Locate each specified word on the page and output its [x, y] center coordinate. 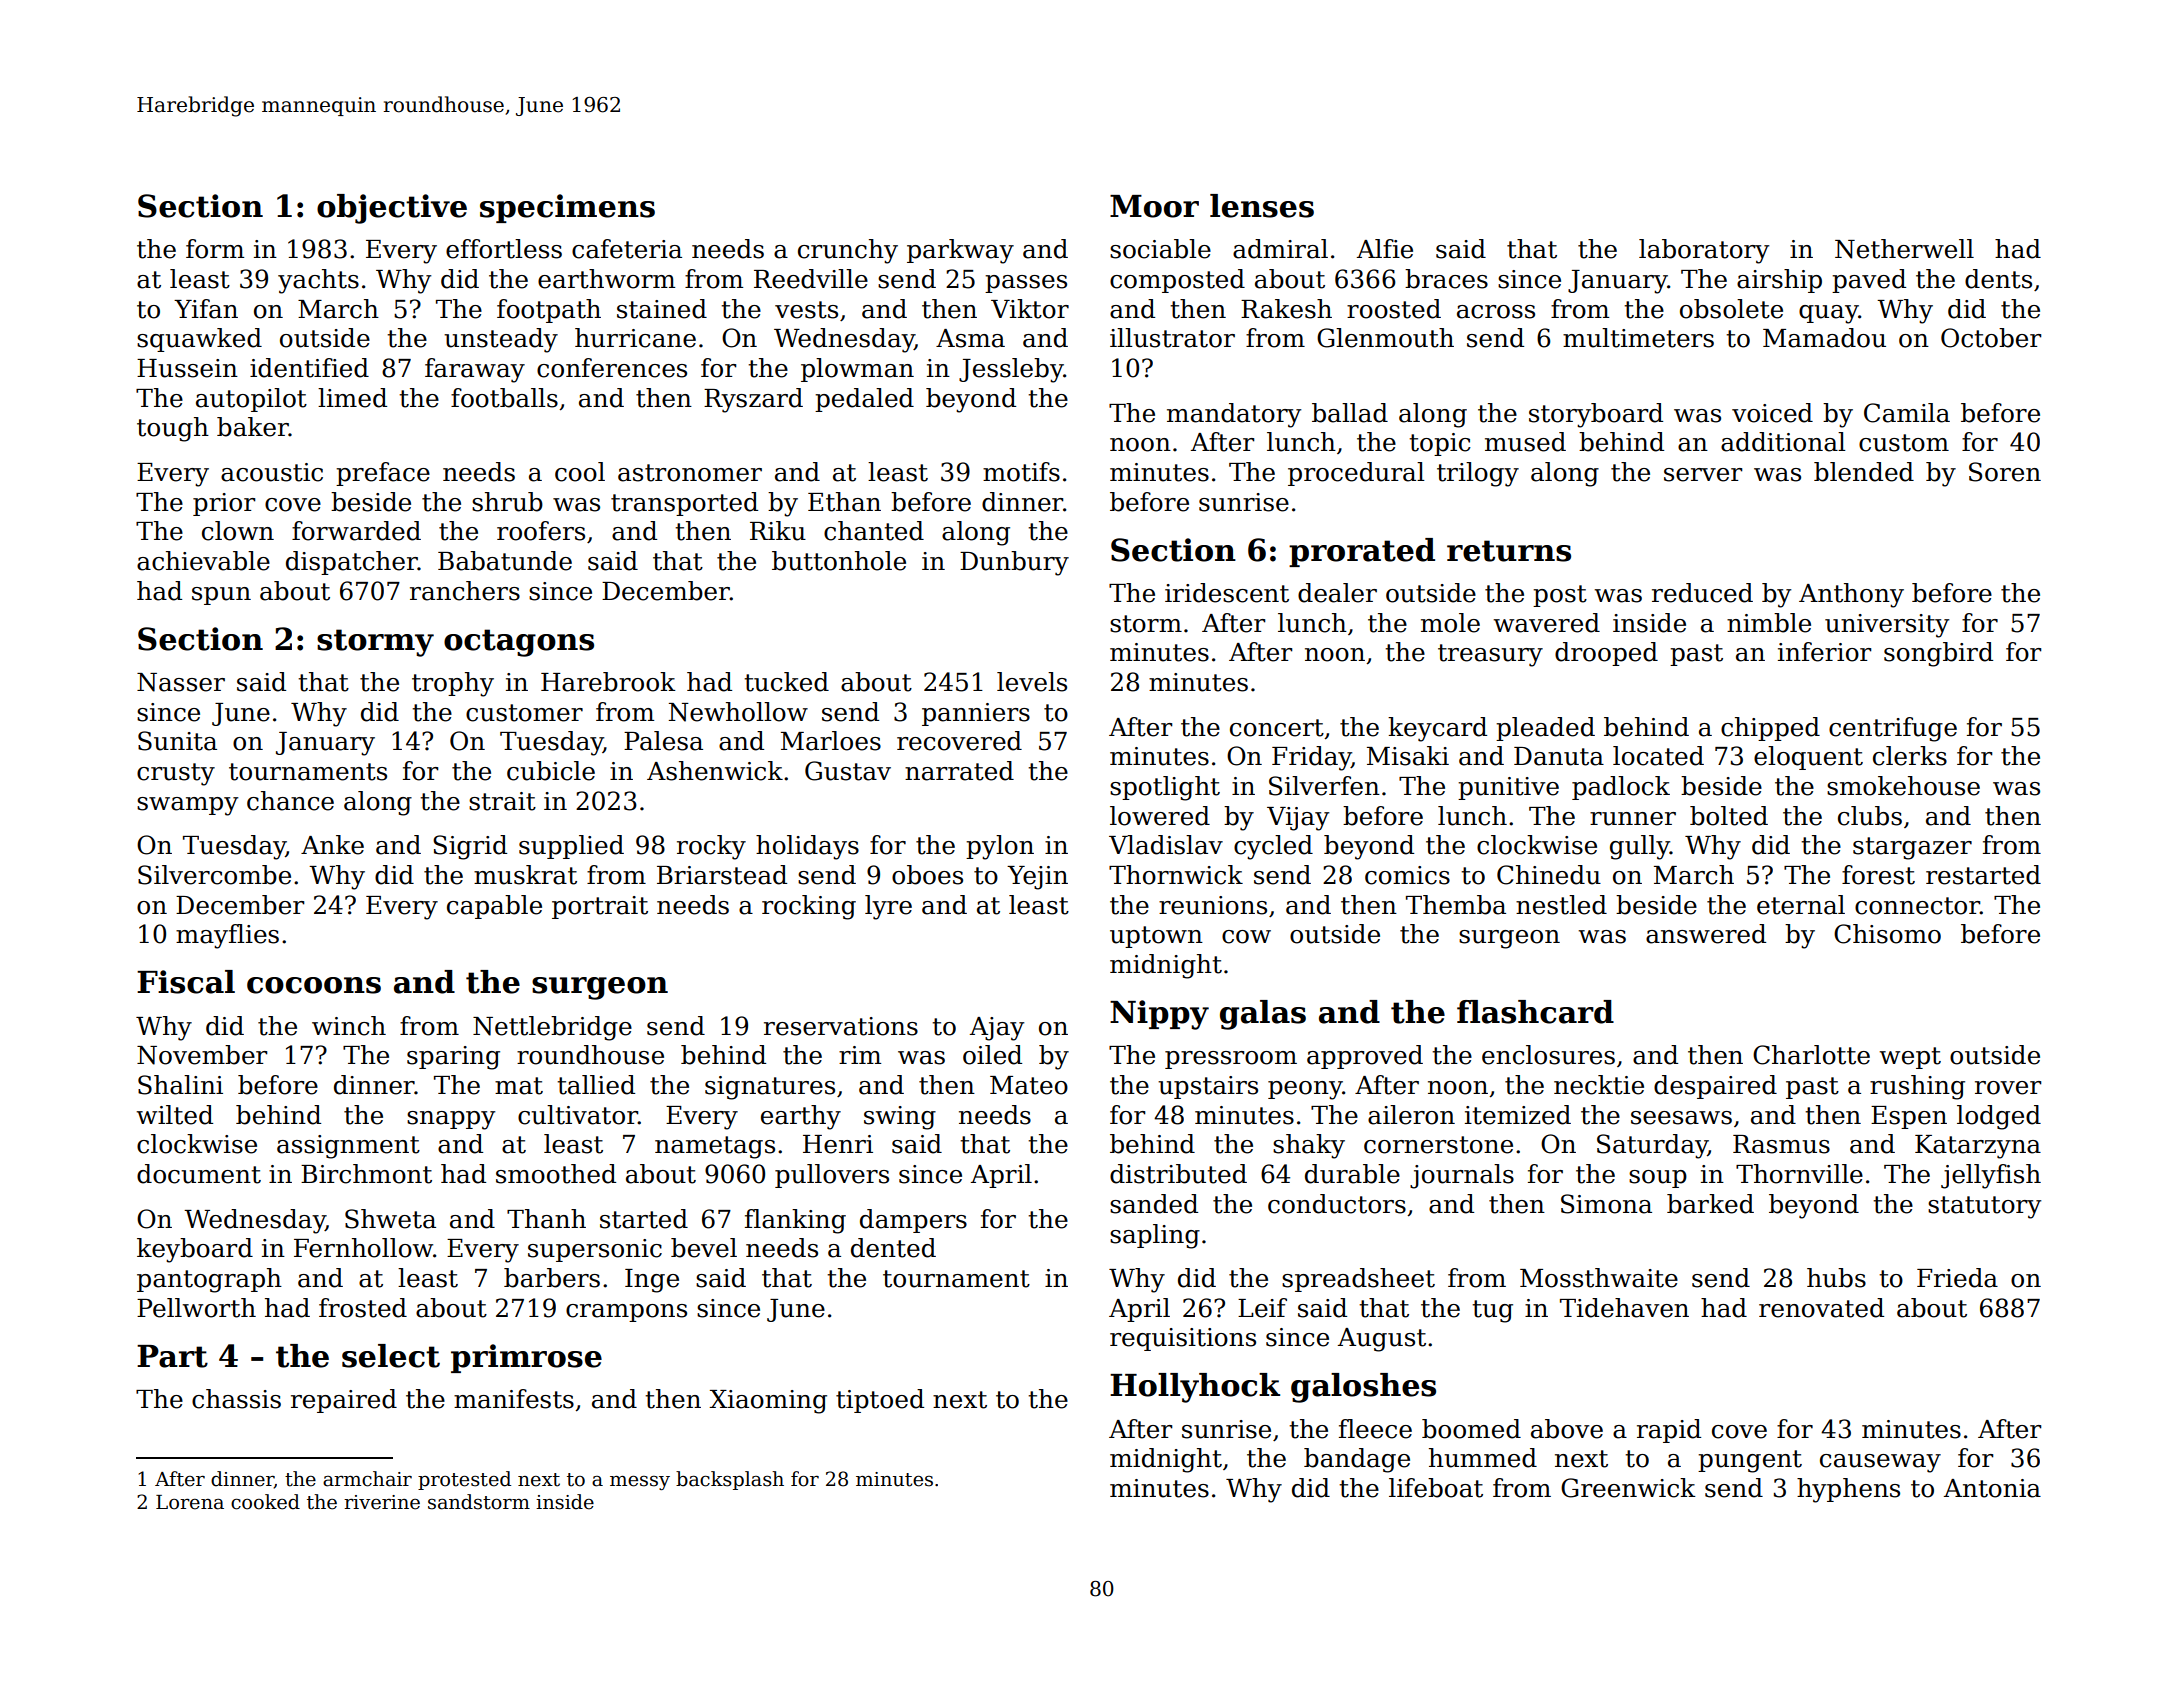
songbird [1938, 654]
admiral [1280, 249]
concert [1277, 728]
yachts [318, 281]
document [199, 1174]
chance [290, 801]
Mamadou [1824, 338]
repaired [344, 1401]
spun [221, 596]
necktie [1599, 1085]
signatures [770, 1088]
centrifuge [1893, 729]
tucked [786, 682]
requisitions [1183, 1339]
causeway [1880, 1463]
